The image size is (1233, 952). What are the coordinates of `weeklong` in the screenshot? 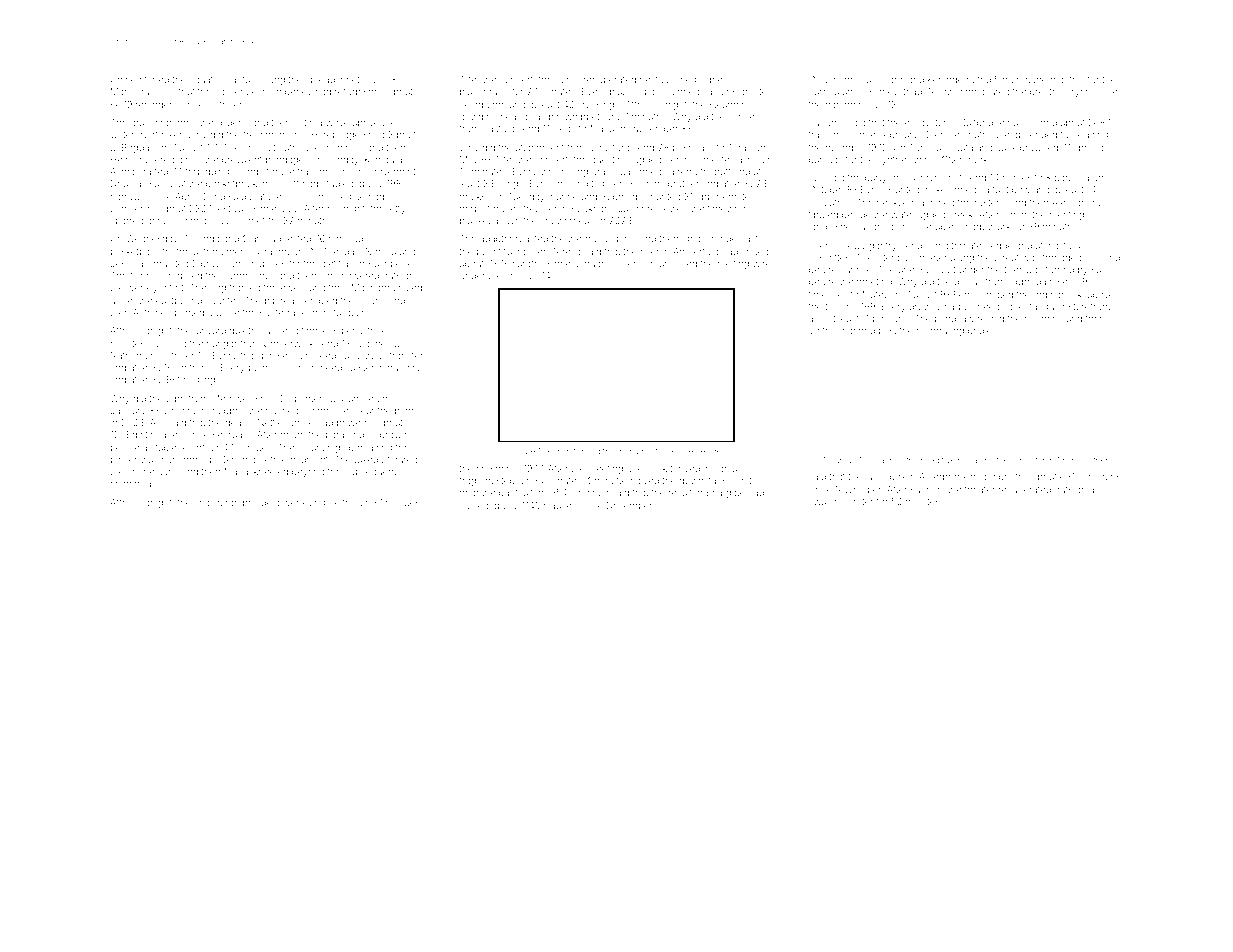 It's located at (304, 503).
